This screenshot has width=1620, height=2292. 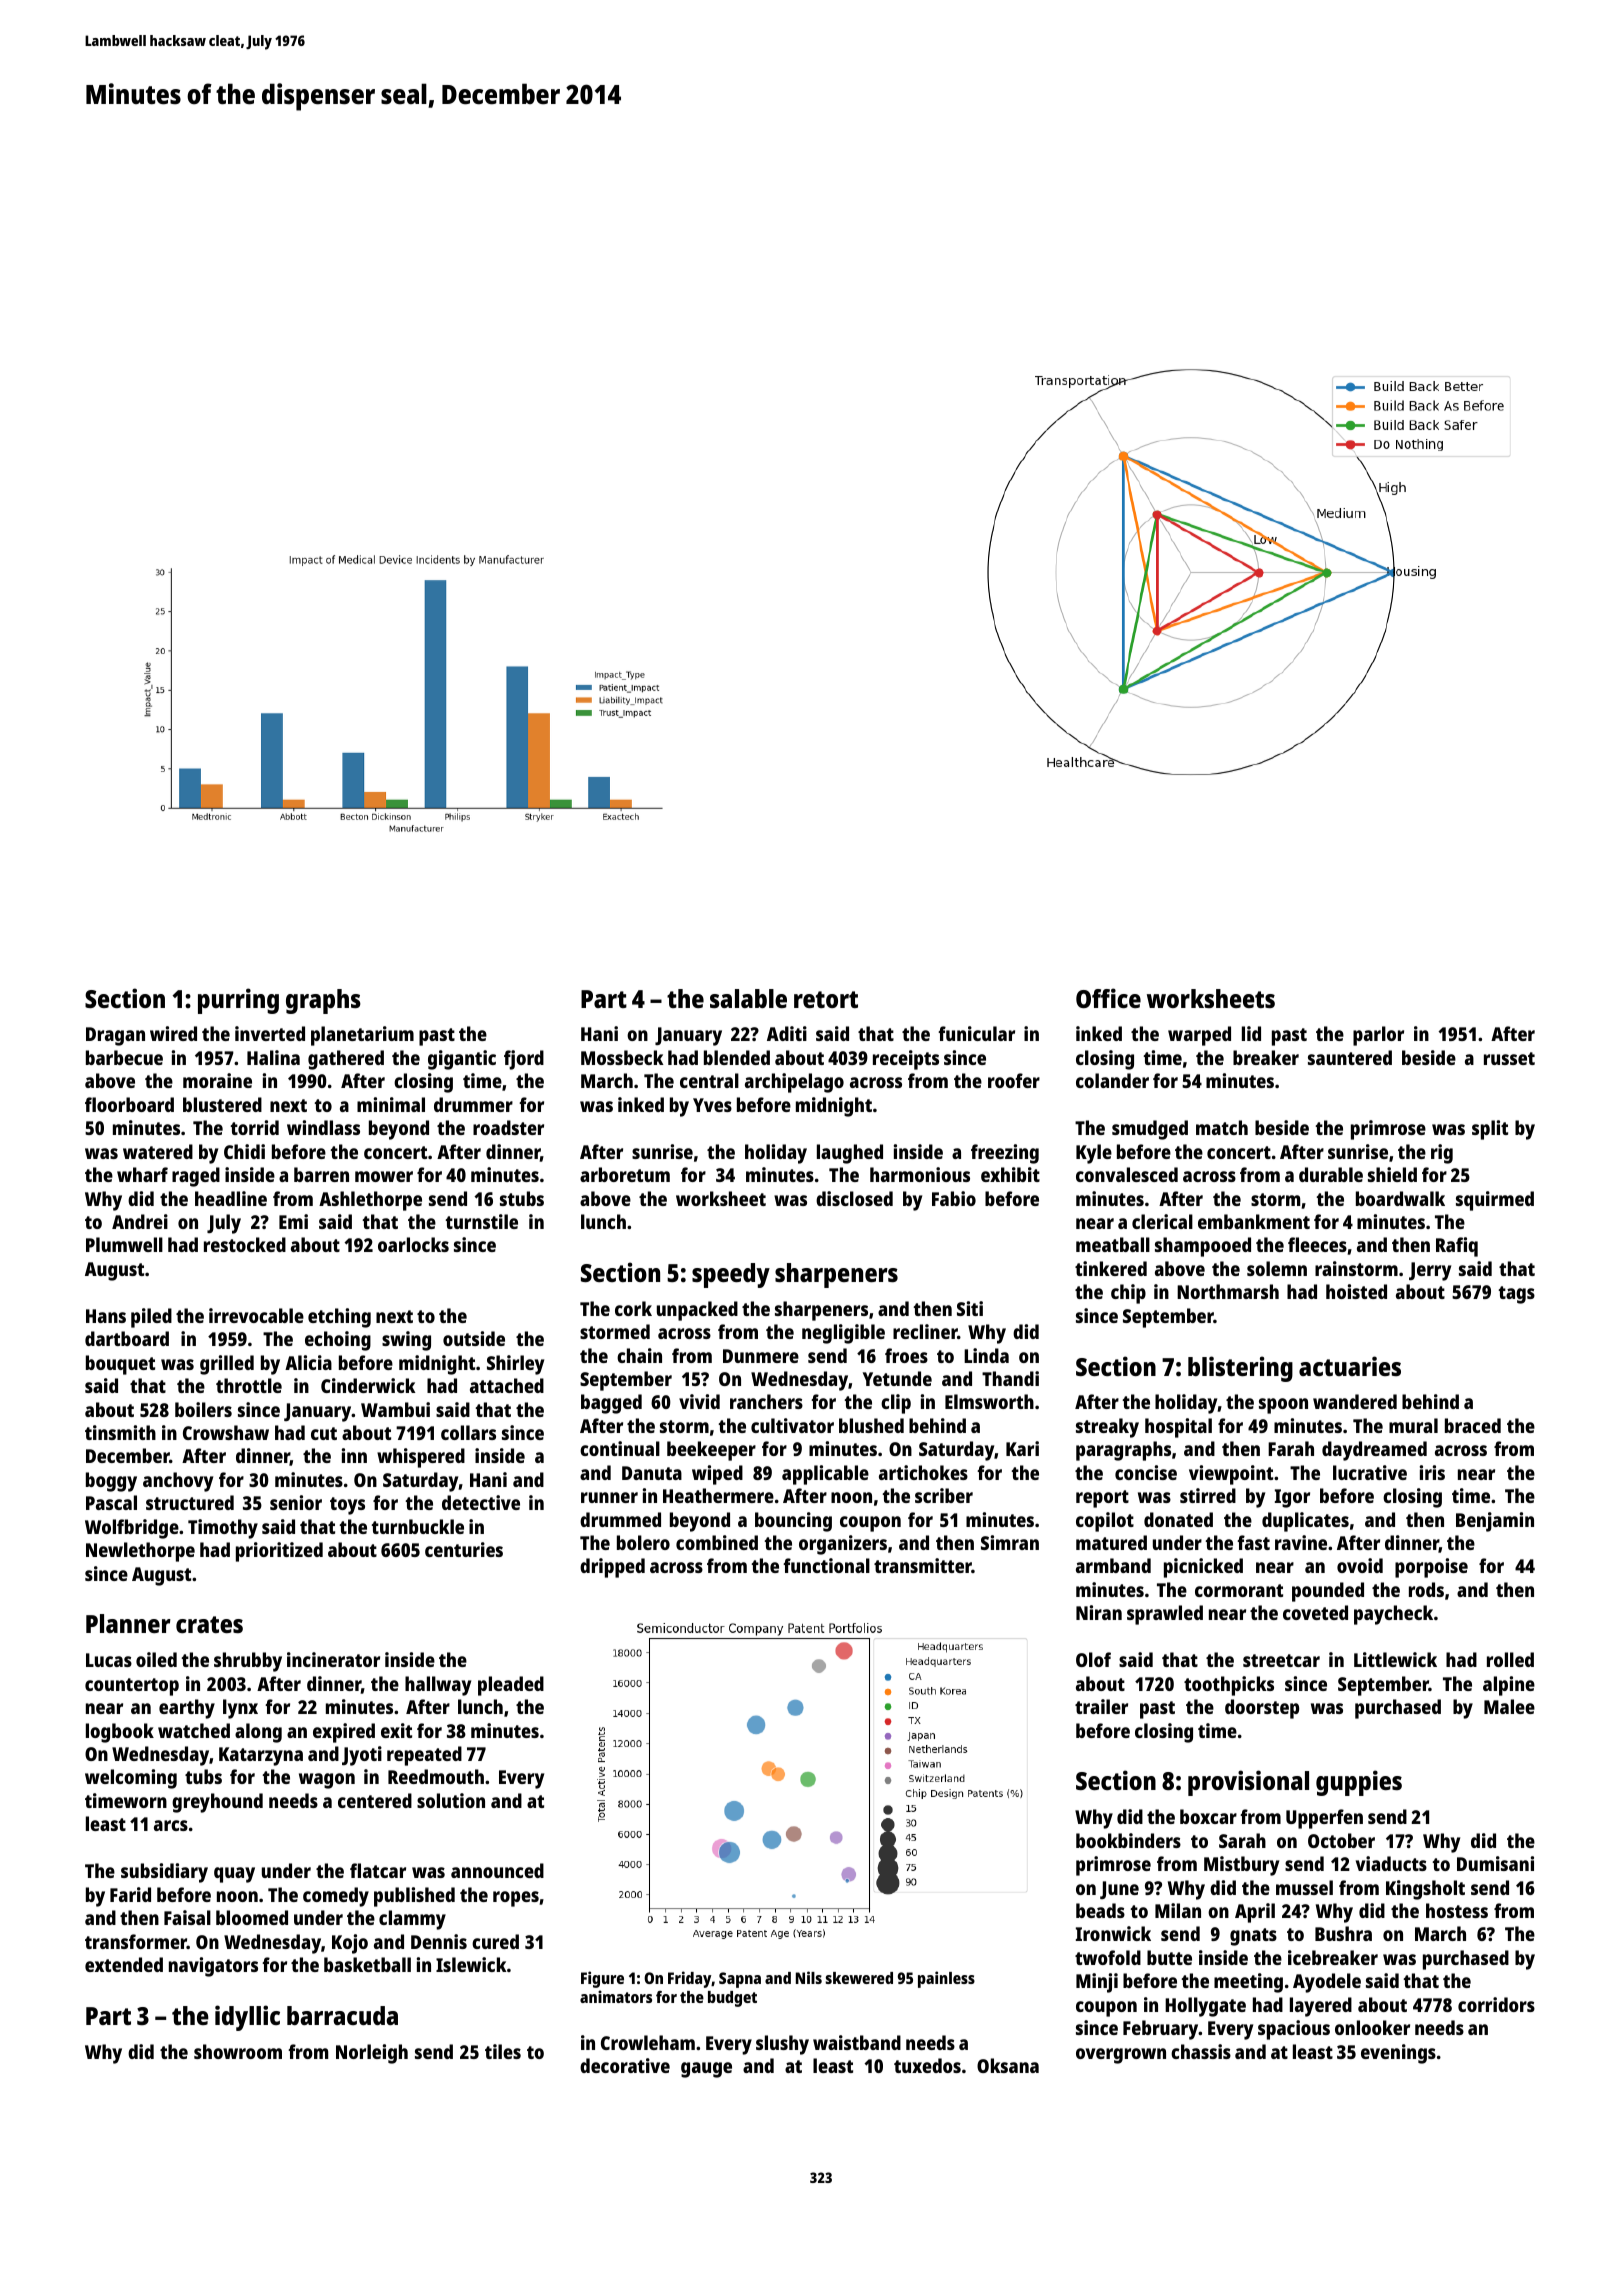 I want to click on shield, so click(x=1392, y=1174).
